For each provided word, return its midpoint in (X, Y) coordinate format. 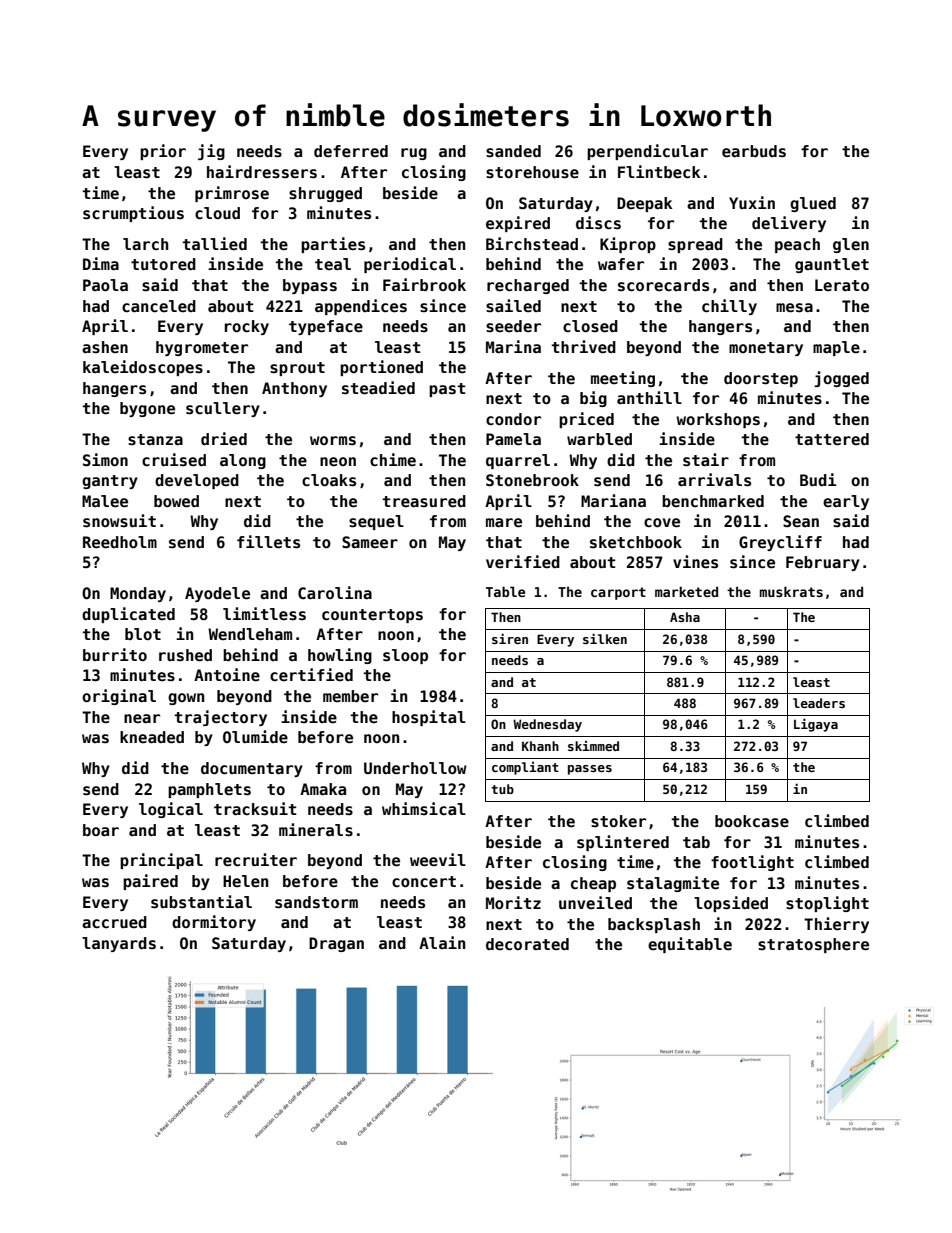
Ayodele (217, 594)
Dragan (336, 944)
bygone (147, 409)
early (846, 502)
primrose (232, 194)
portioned (381, 368)
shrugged (325, 194)
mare (504, 523)
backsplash (654, 925)
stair (706, 460)
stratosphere (813, 945)
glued (813, 204)
